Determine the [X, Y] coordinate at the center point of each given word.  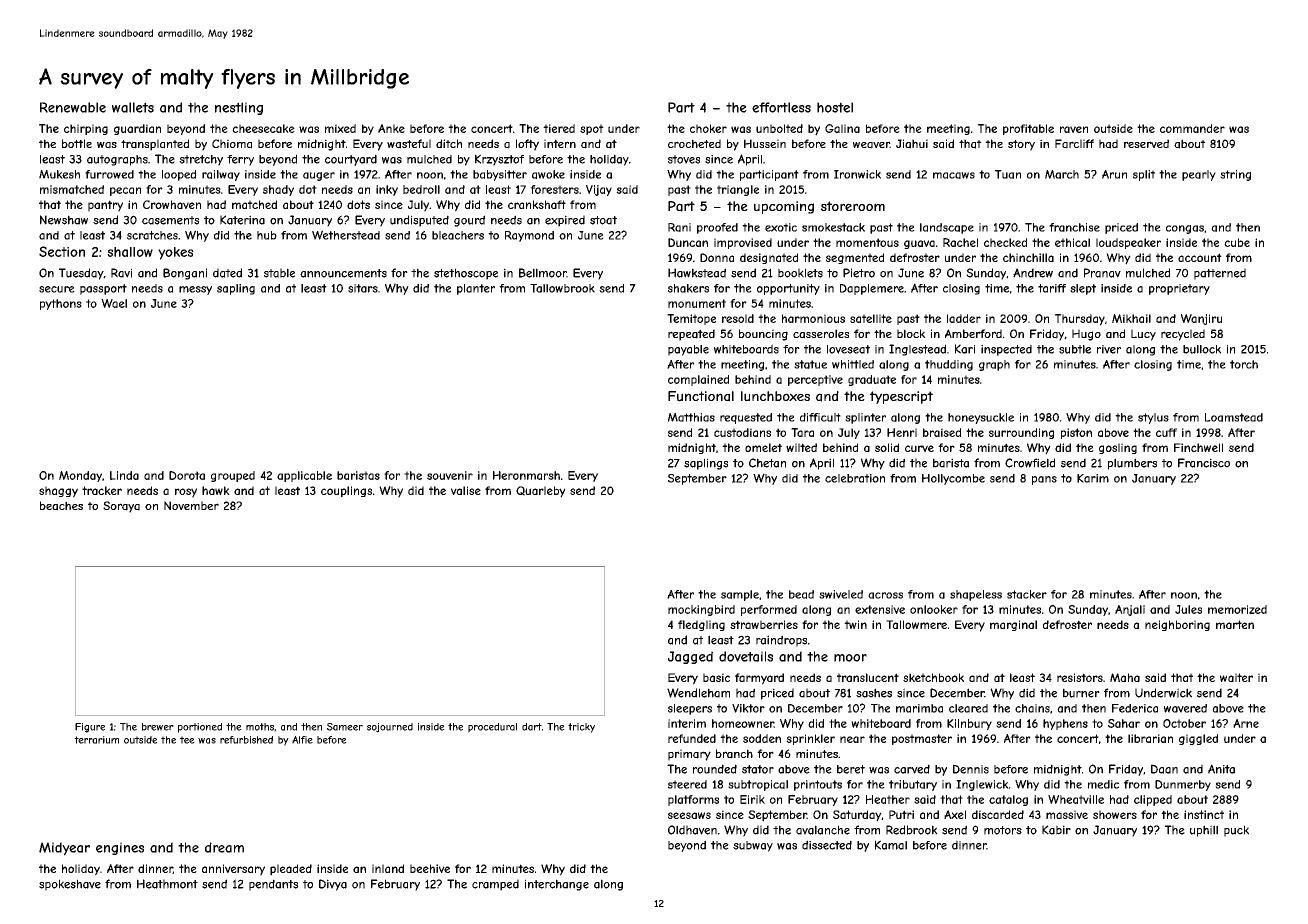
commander [1192, 128]
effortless [781, 107]
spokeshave [70, 885]
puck [1236, 831]
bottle [77, 143]
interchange [557, 885]
